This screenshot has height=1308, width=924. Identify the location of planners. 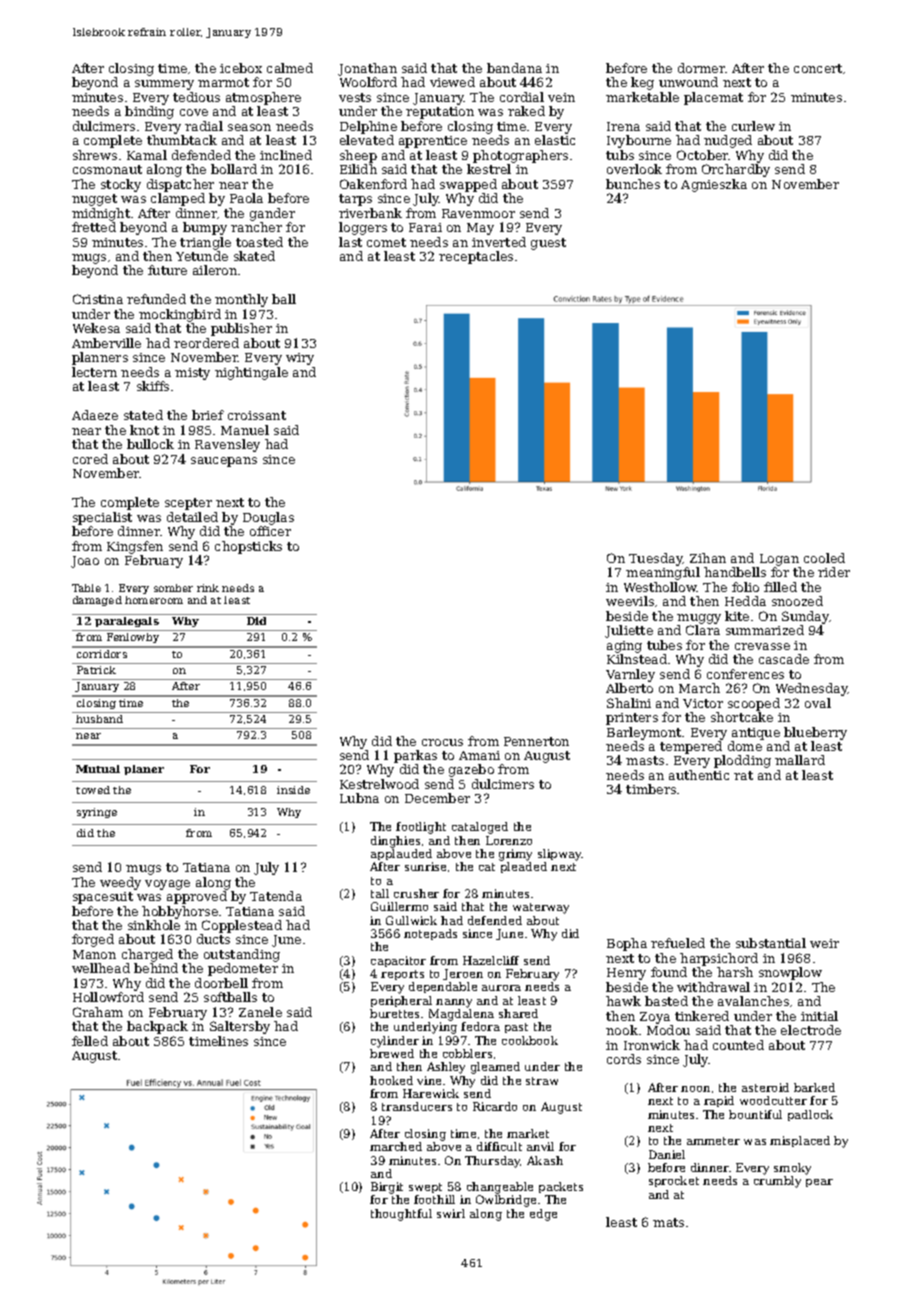
(100, 358).
